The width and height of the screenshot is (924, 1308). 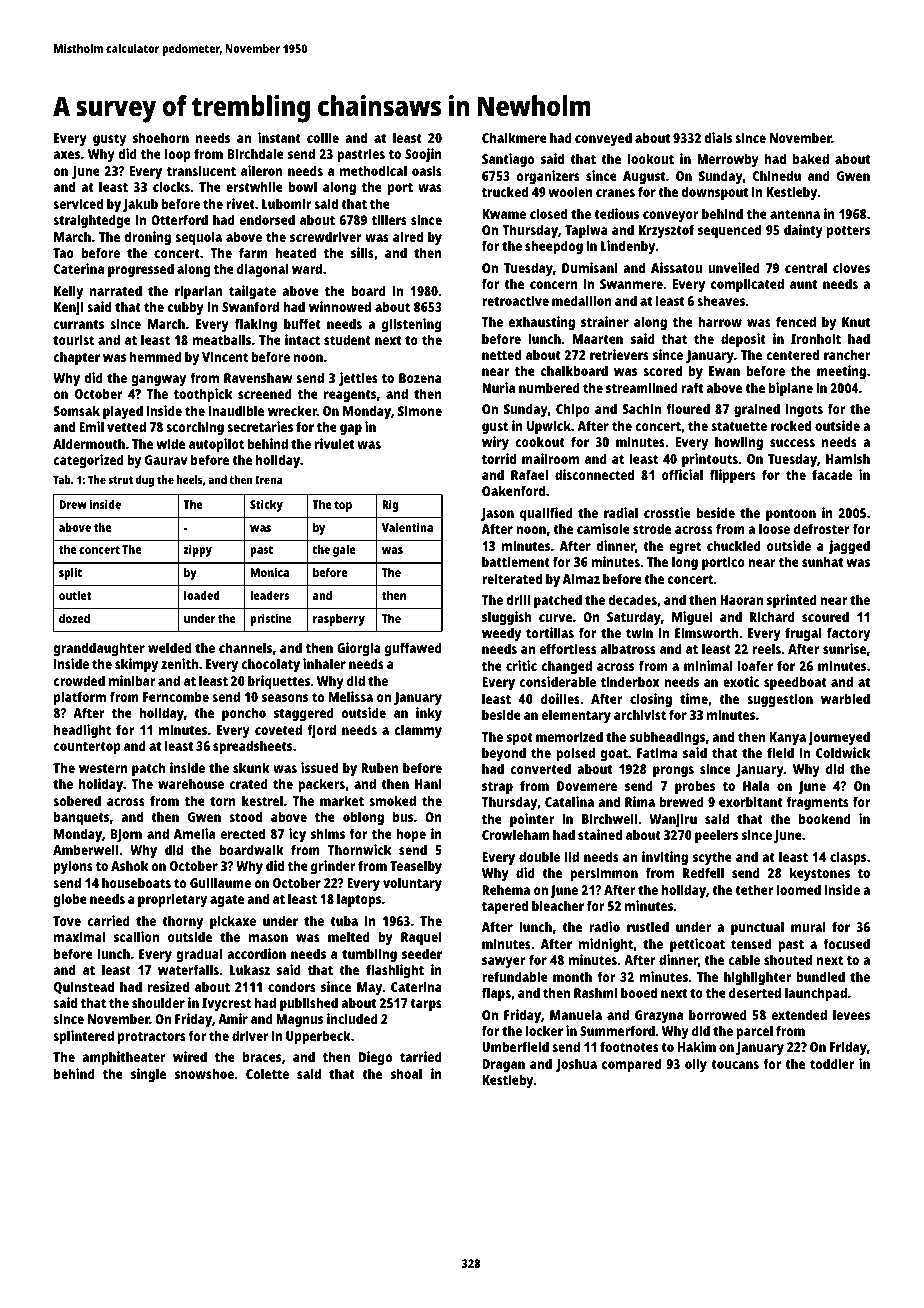 I want to click on grinder, so click(x=333, y=867).
